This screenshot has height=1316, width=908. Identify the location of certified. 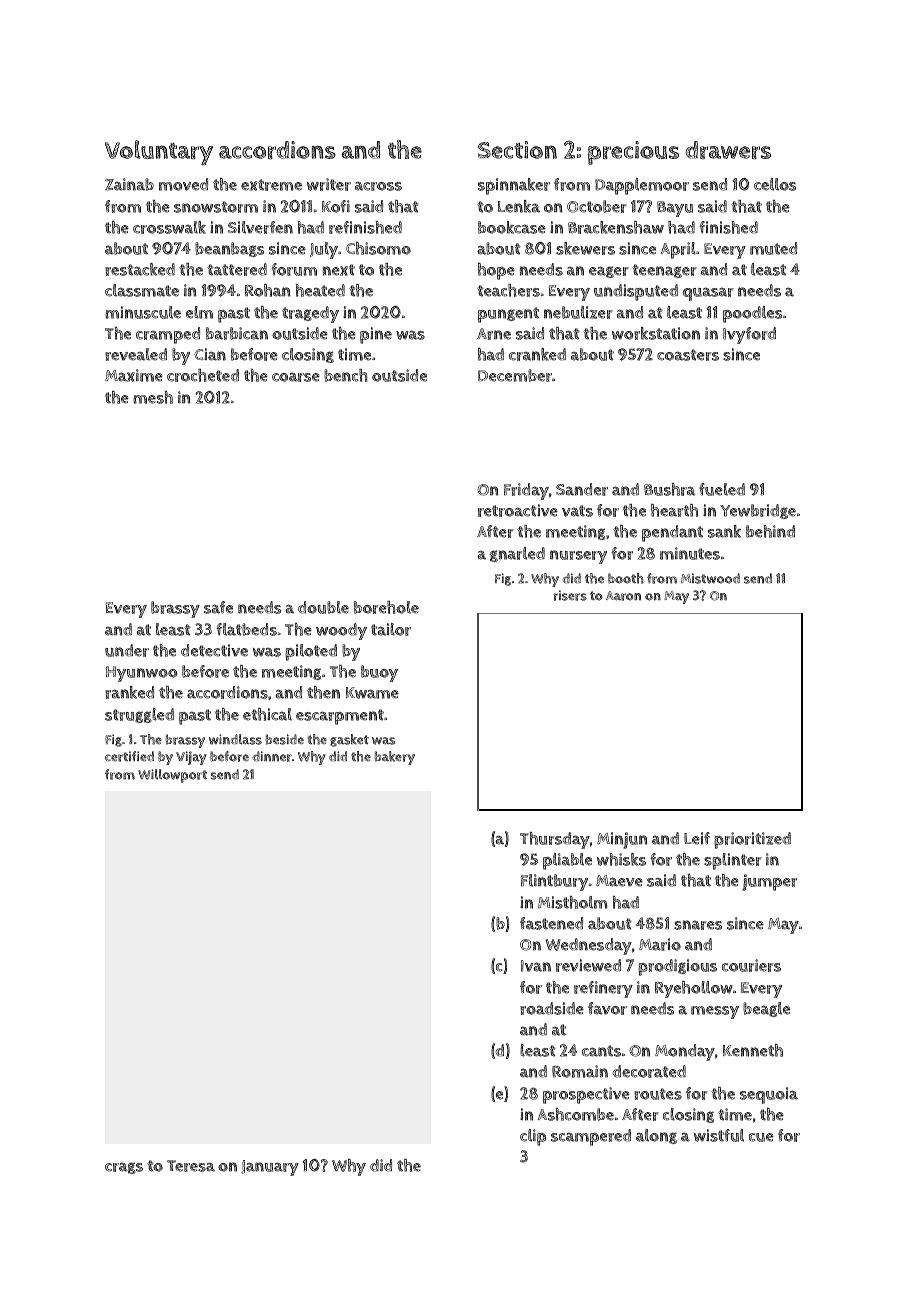
(129, 756).
